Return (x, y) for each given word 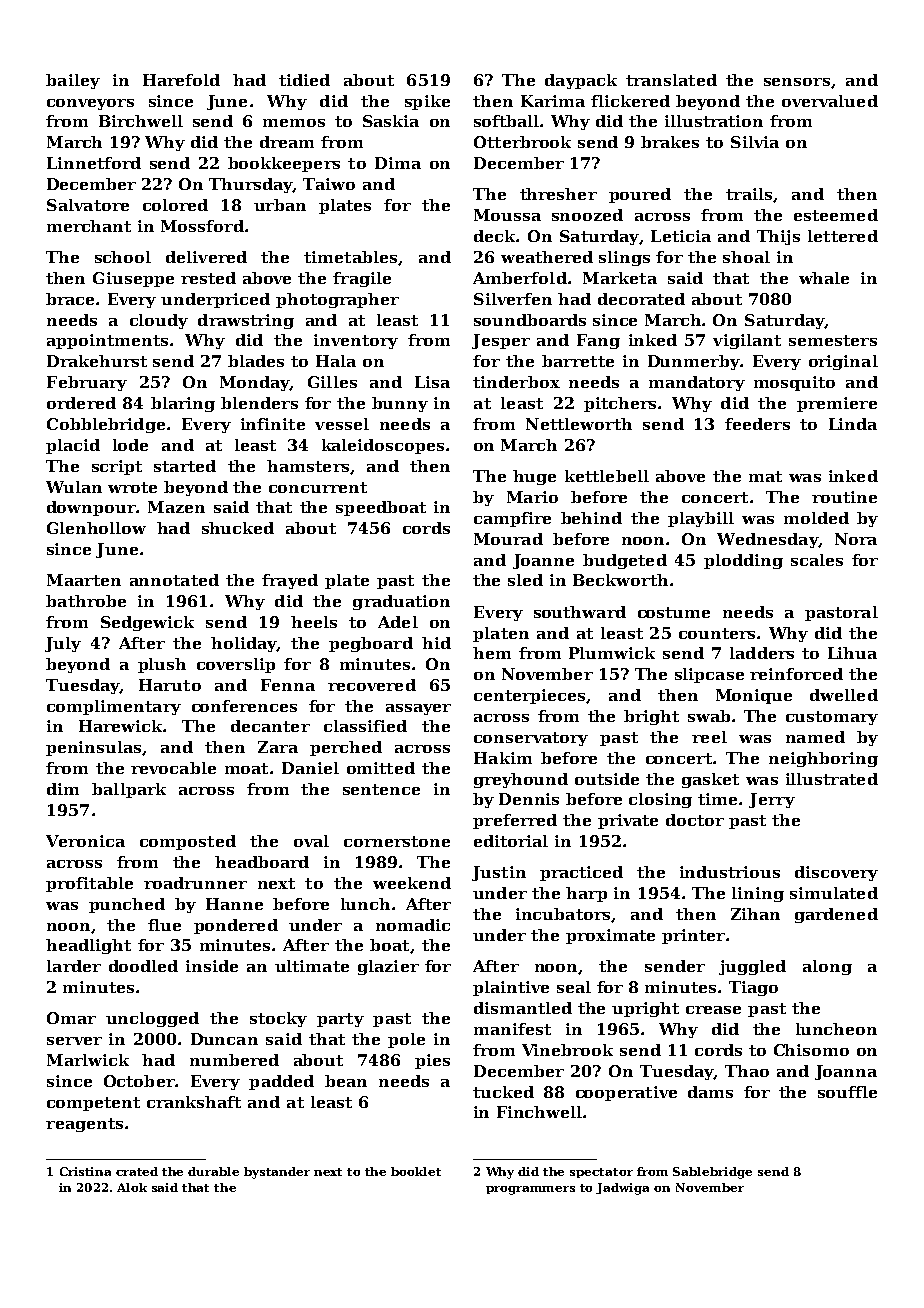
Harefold (181, 80)
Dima (398, 163)
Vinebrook (567, 1050)
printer (693, 936)
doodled (143, 966)
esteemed (836, 215)
